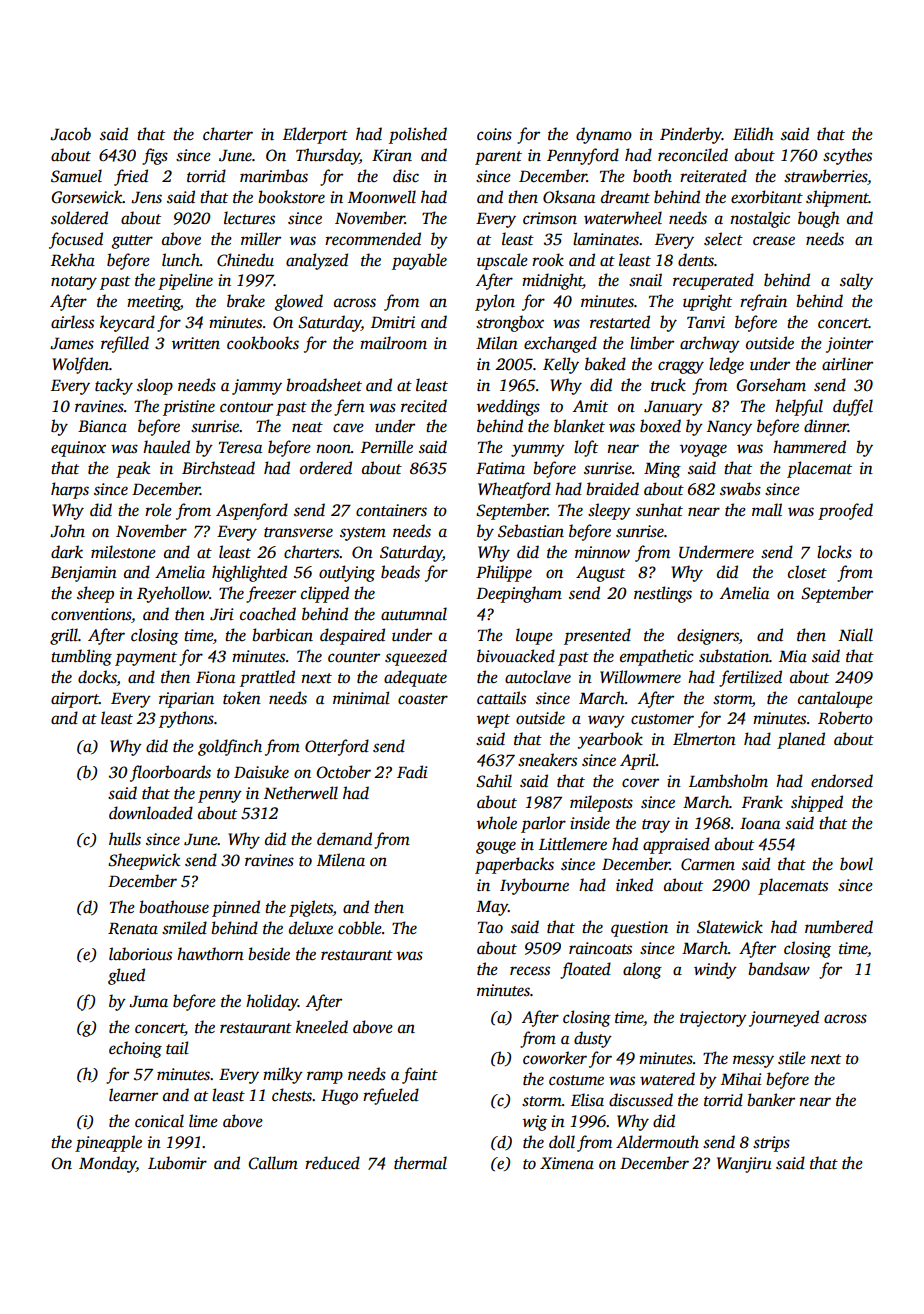  Describe the element at coordinates (298, 532) in the image. I see `transverse` at that location.
